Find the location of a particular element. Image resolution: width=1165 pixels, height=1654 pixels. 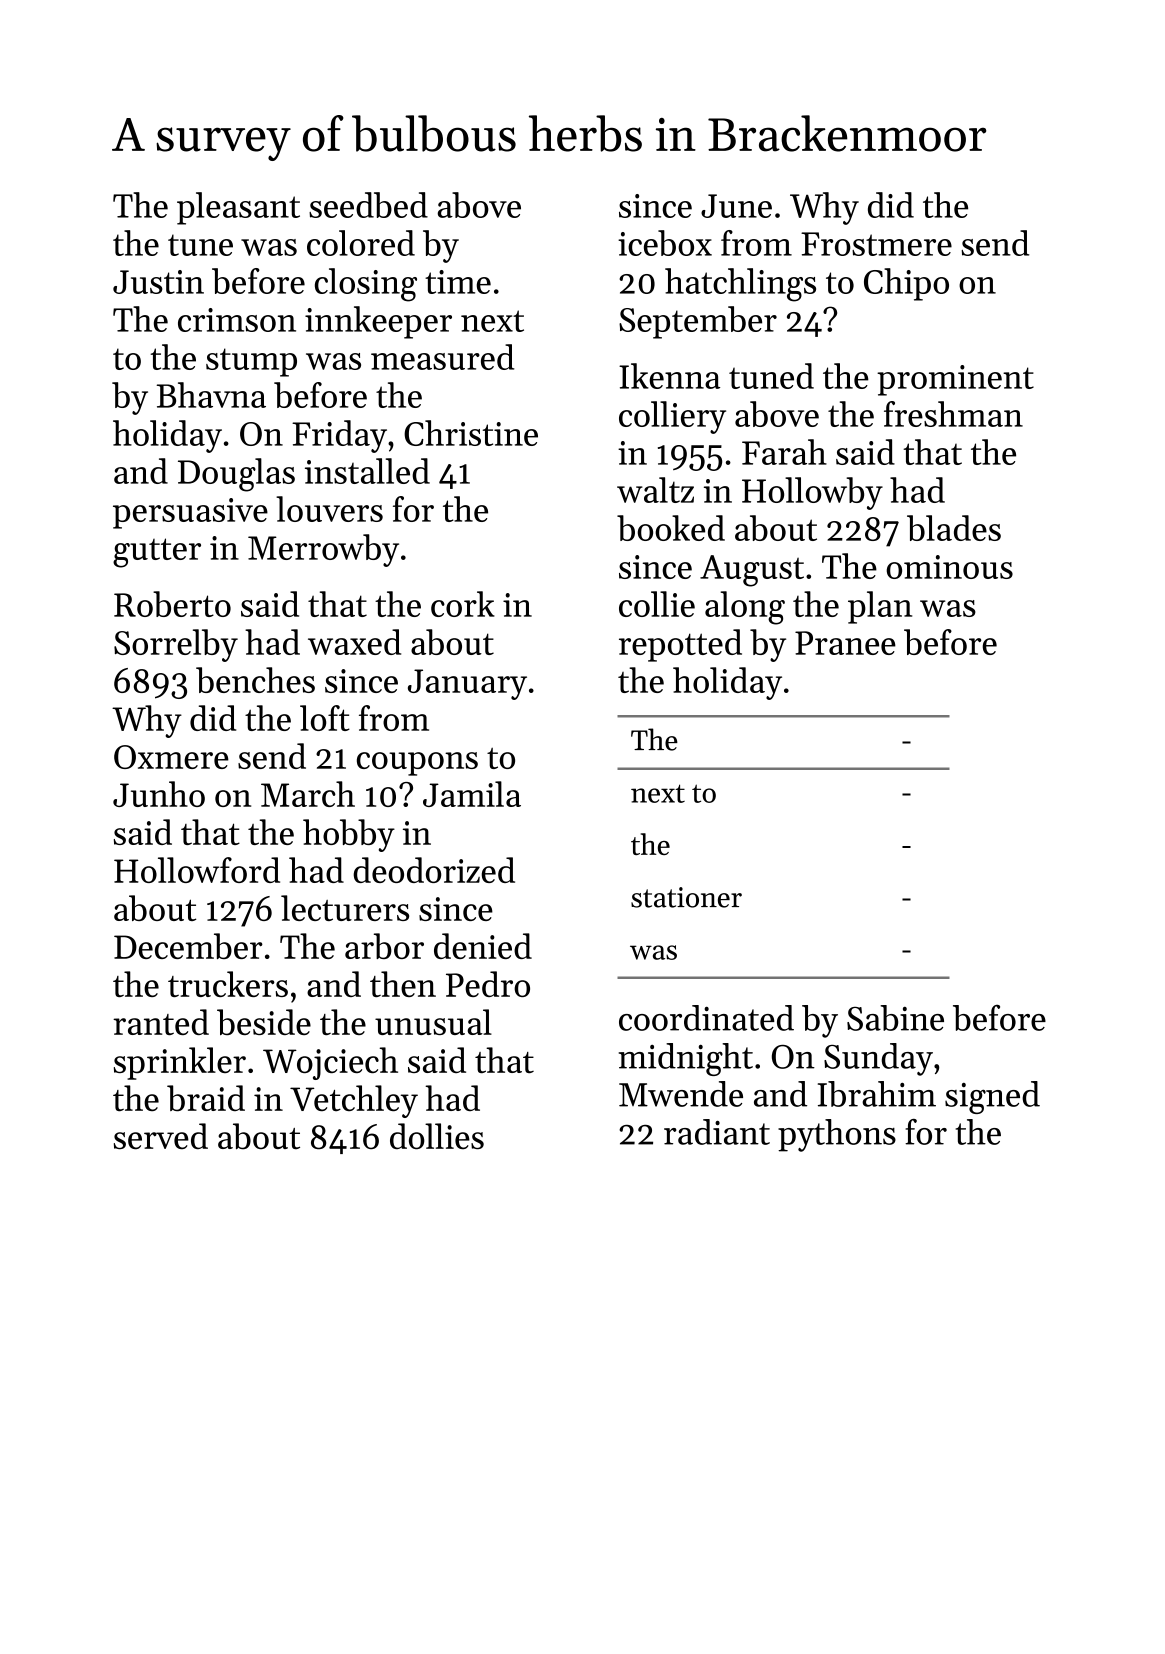

pleasant is located at coordinates (238, 208).
